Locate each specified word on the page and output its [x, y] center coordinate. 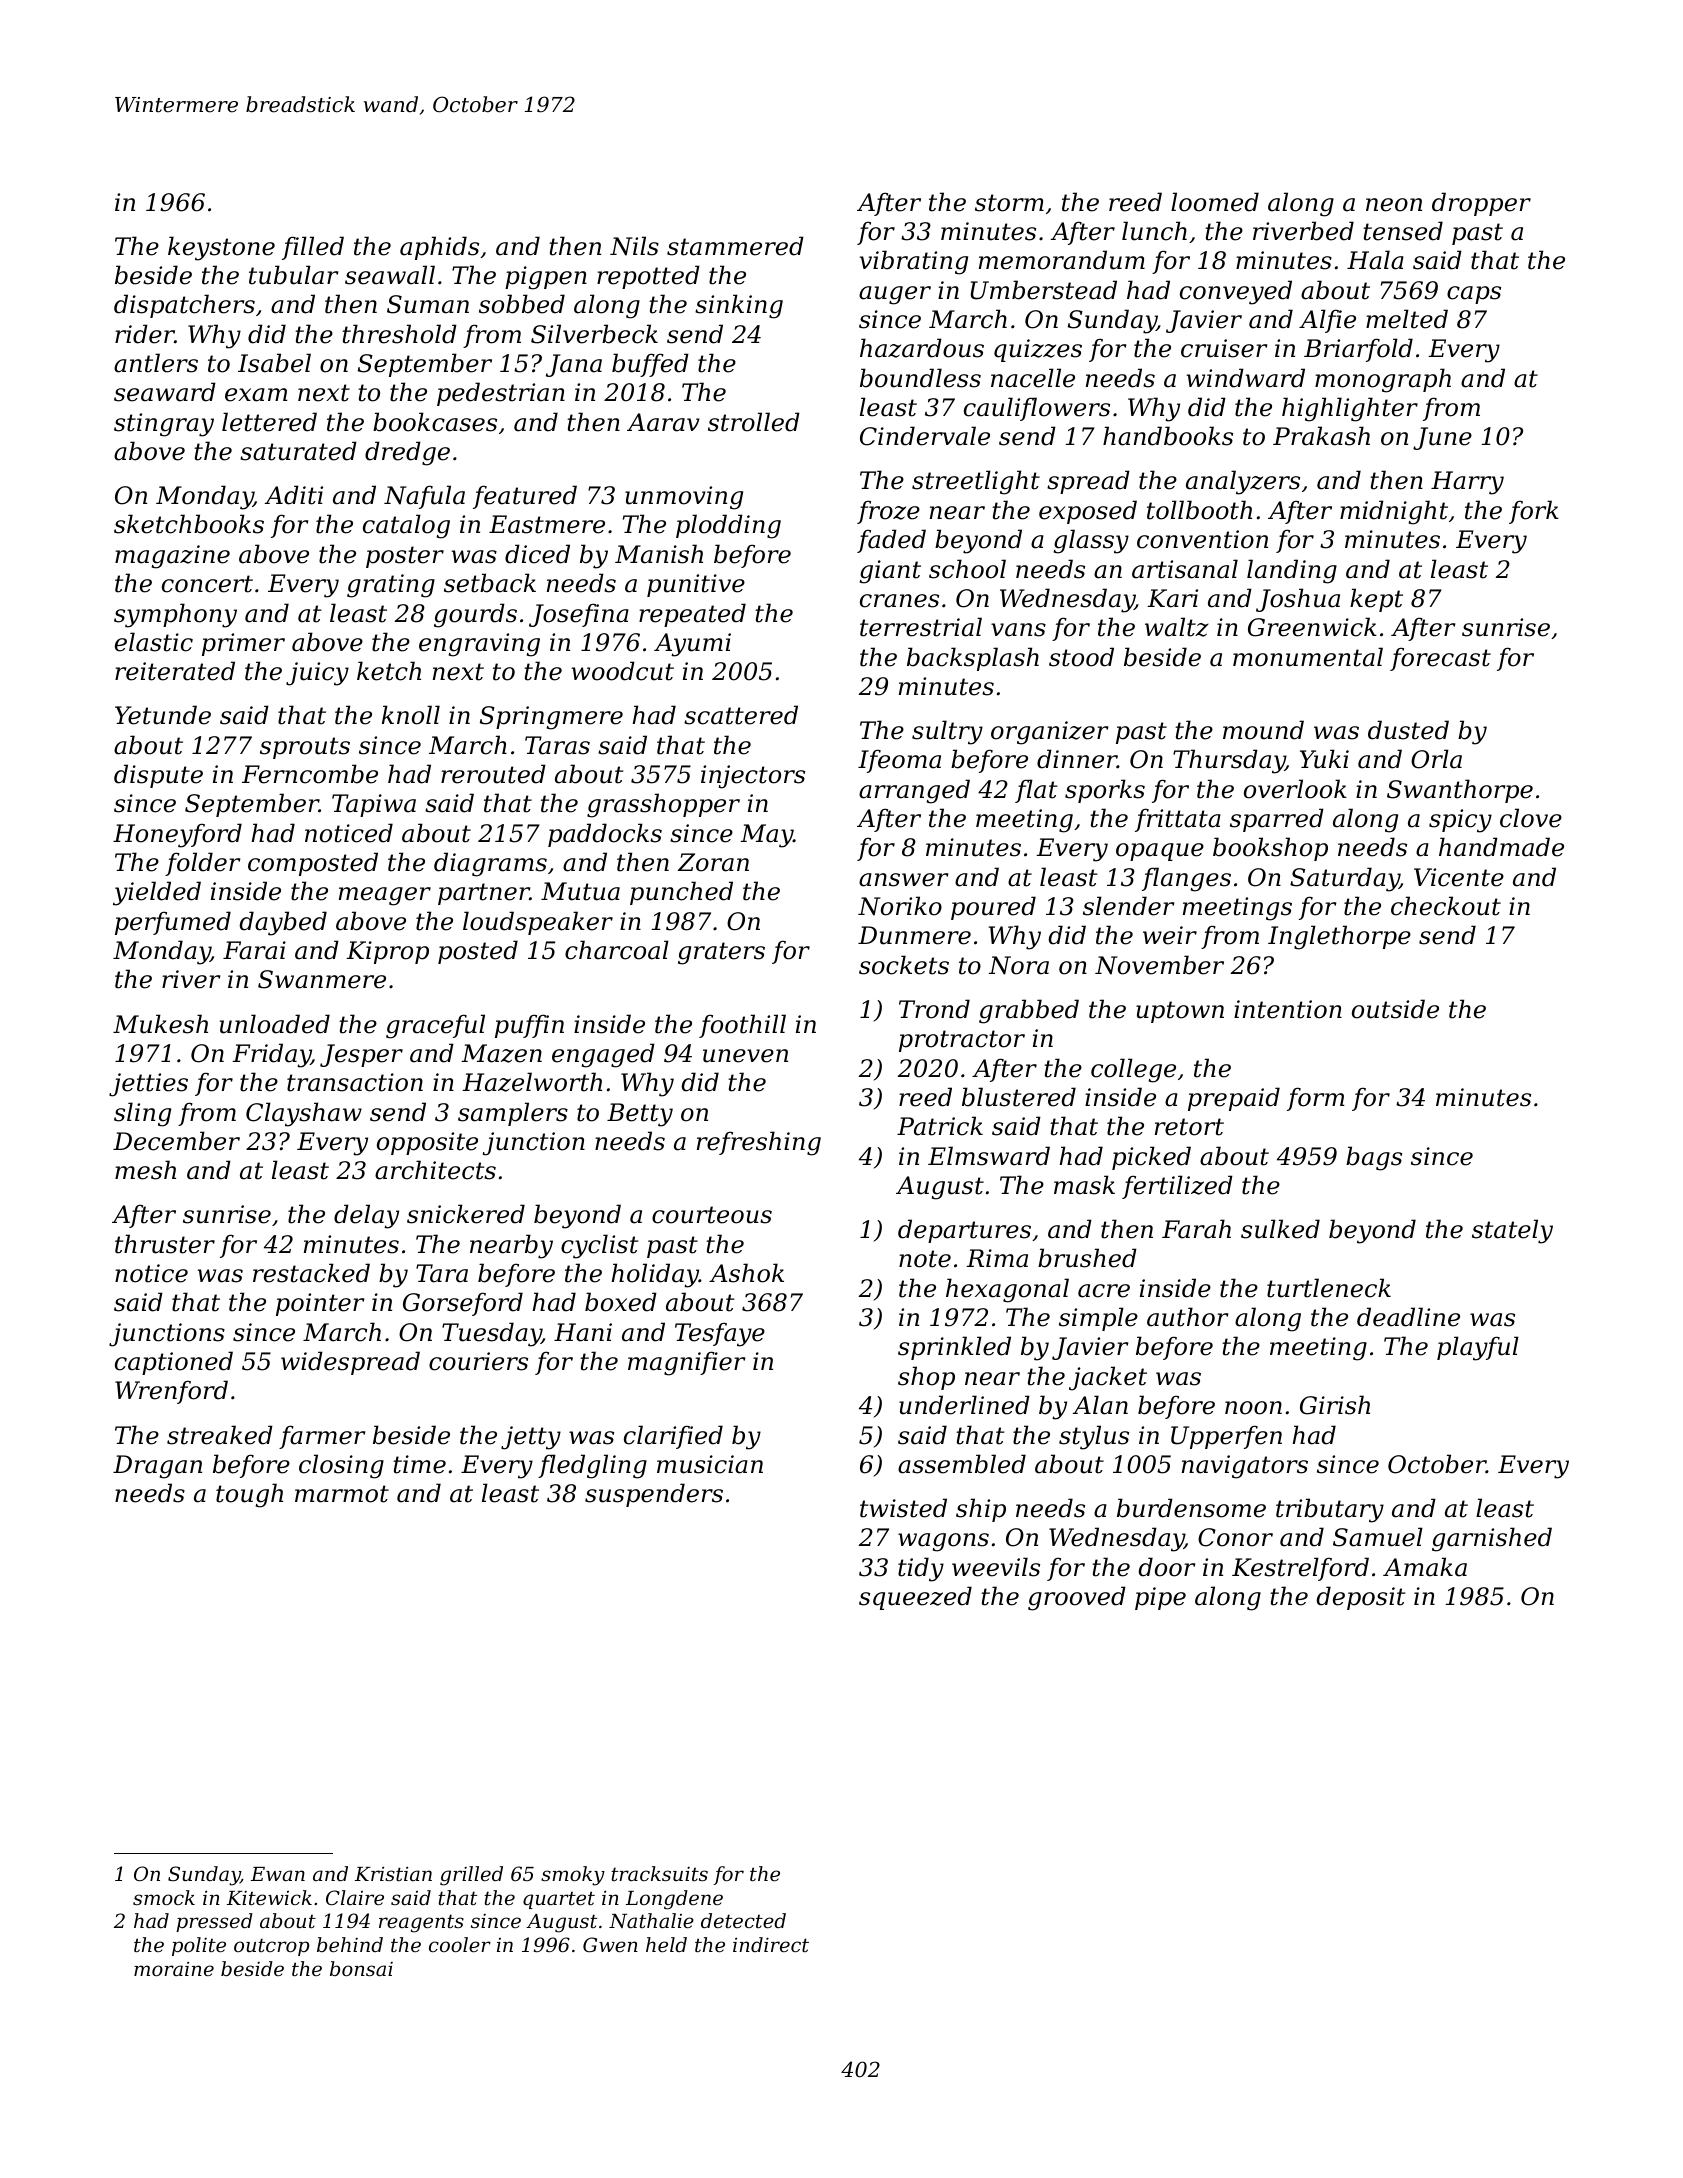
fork [1534, 512]
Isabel [274, 363]
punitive [696, 585]
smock [164, 1897]
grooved [1077, 1598]
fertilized [1177, 1187]
